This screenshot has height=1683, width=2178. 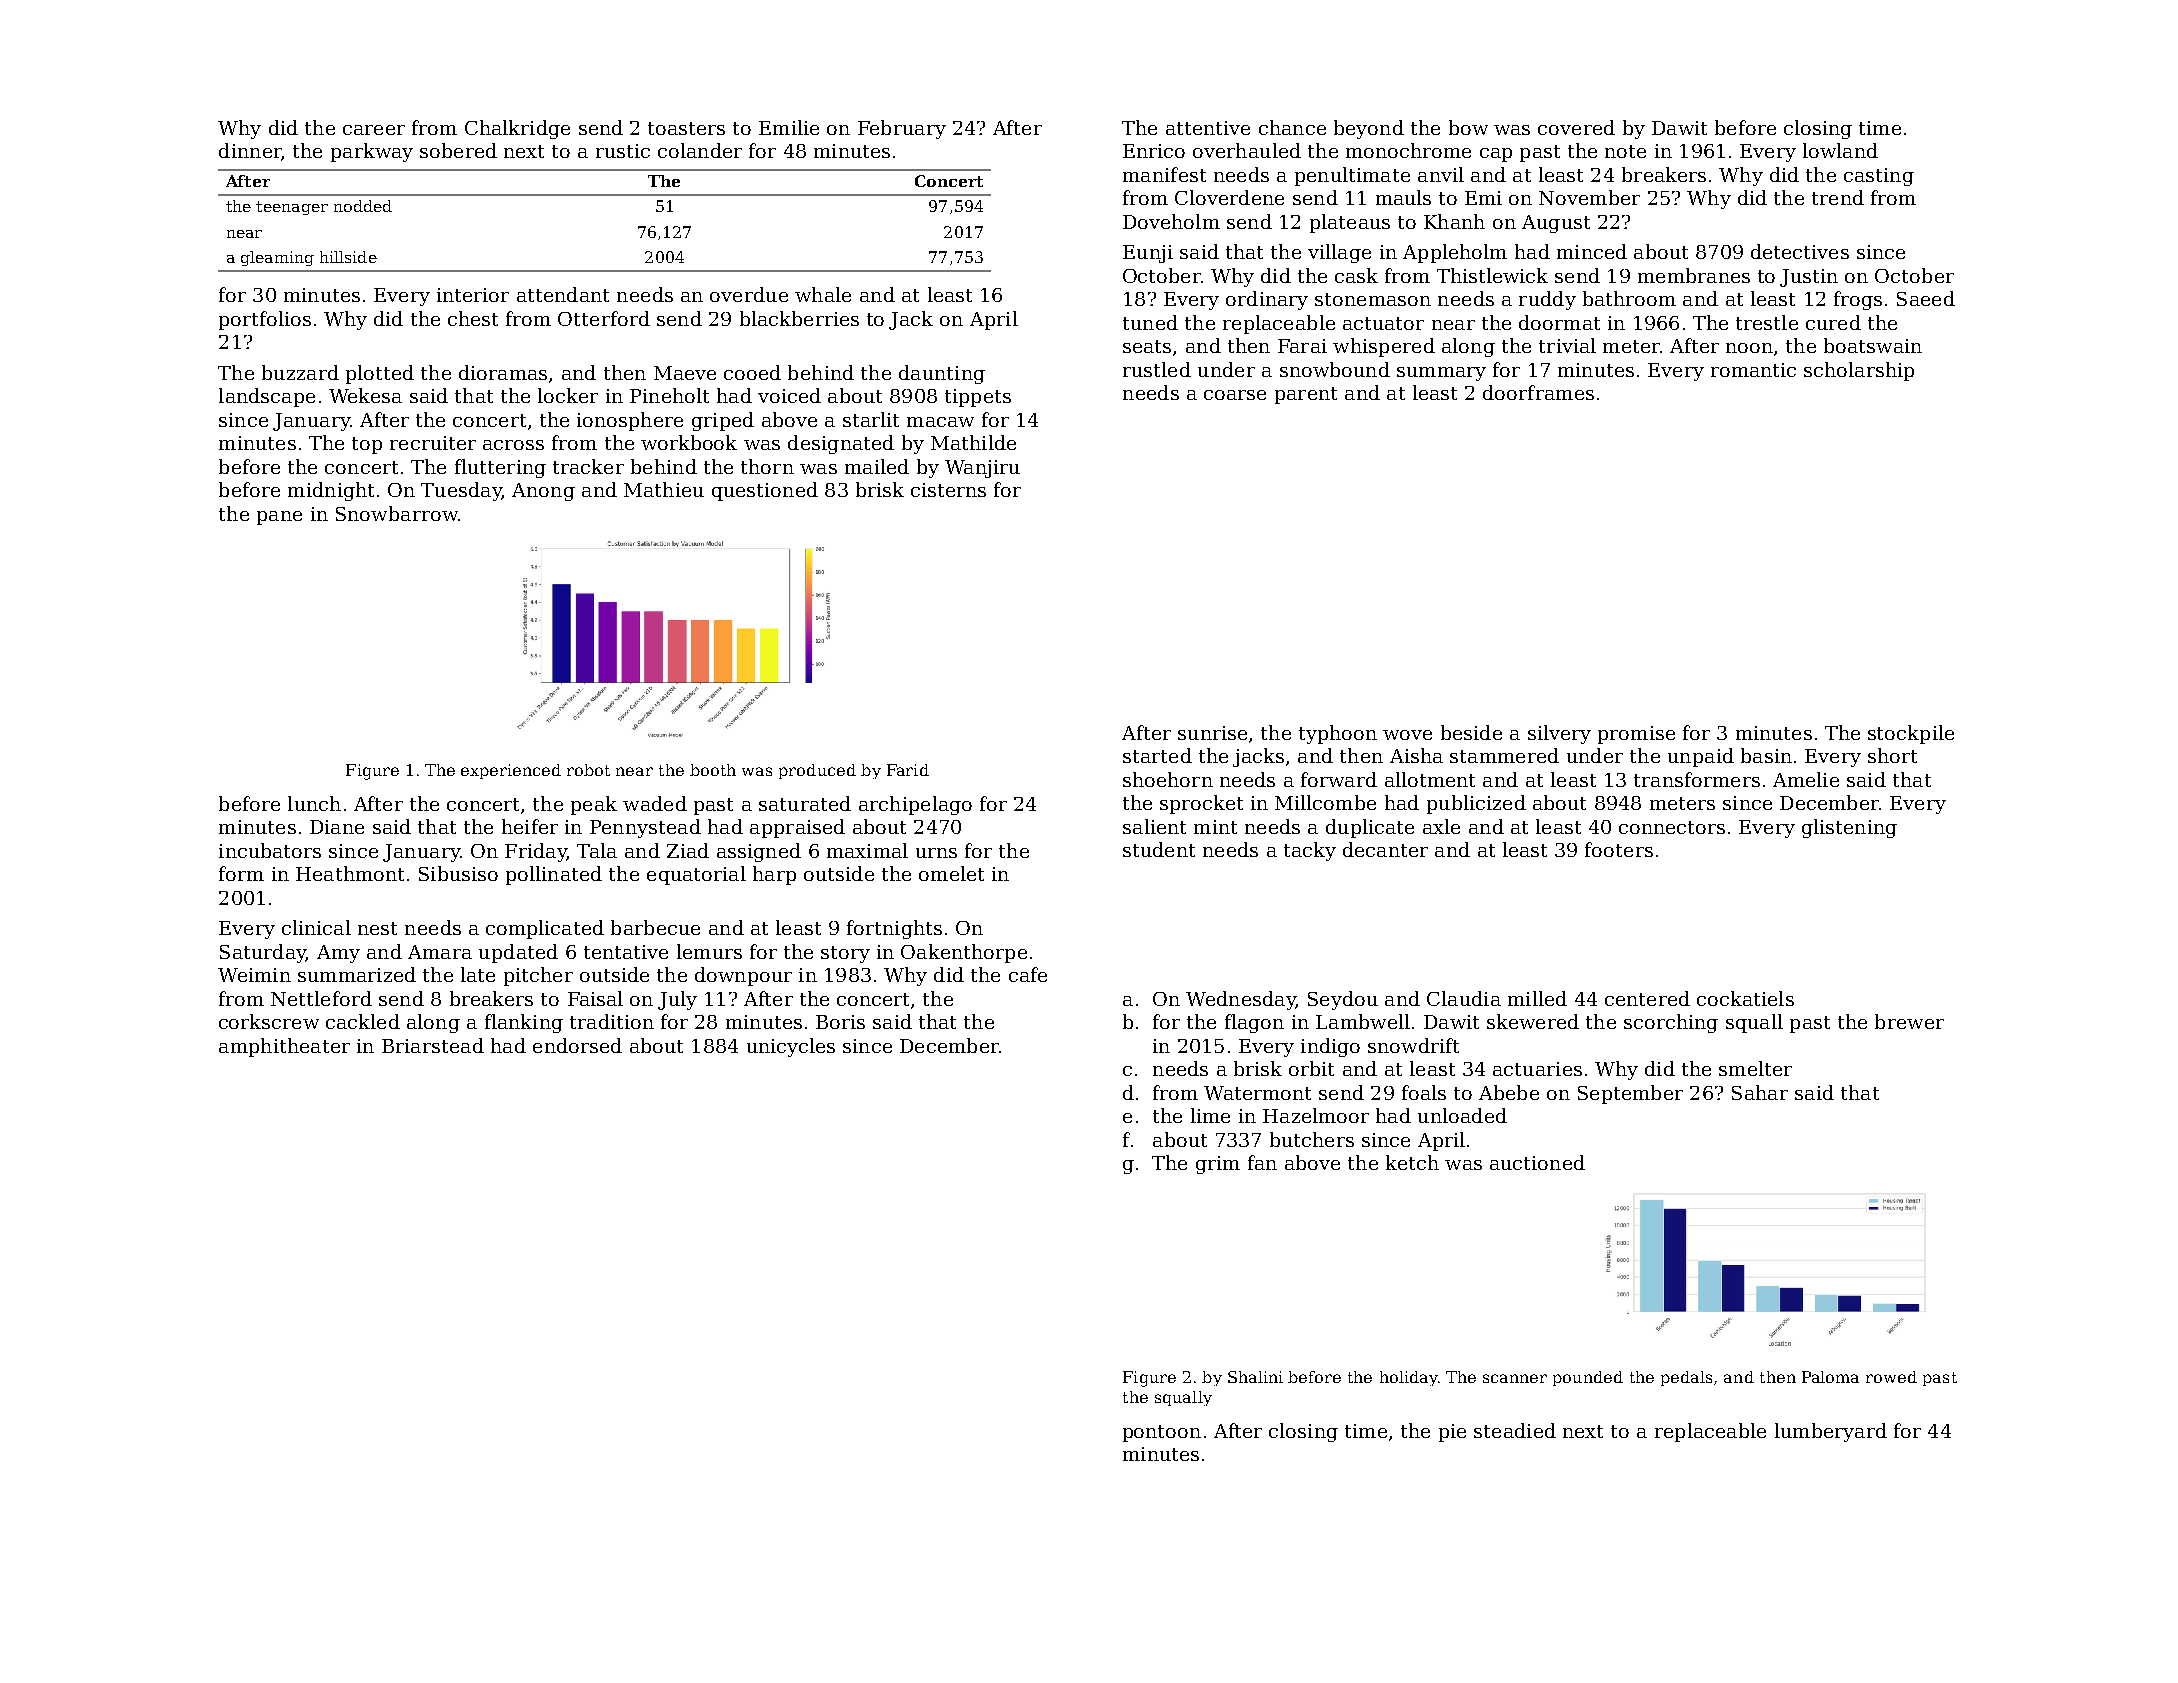 I want to click on Emilie, so click(x=789, y=127).
